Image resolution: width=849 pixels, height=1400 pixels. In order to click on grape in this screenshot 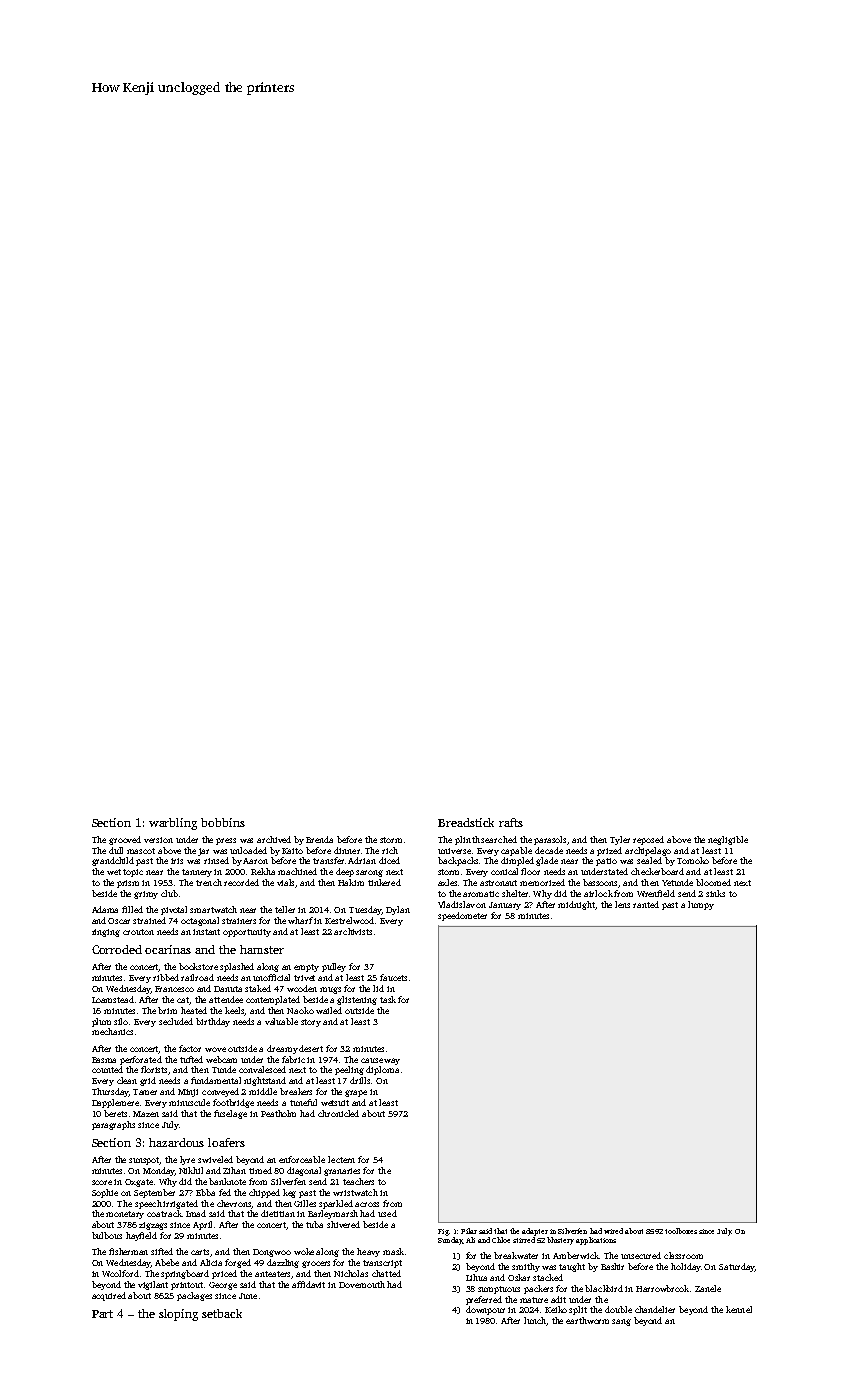, I will do `click(356, 1093)`.
